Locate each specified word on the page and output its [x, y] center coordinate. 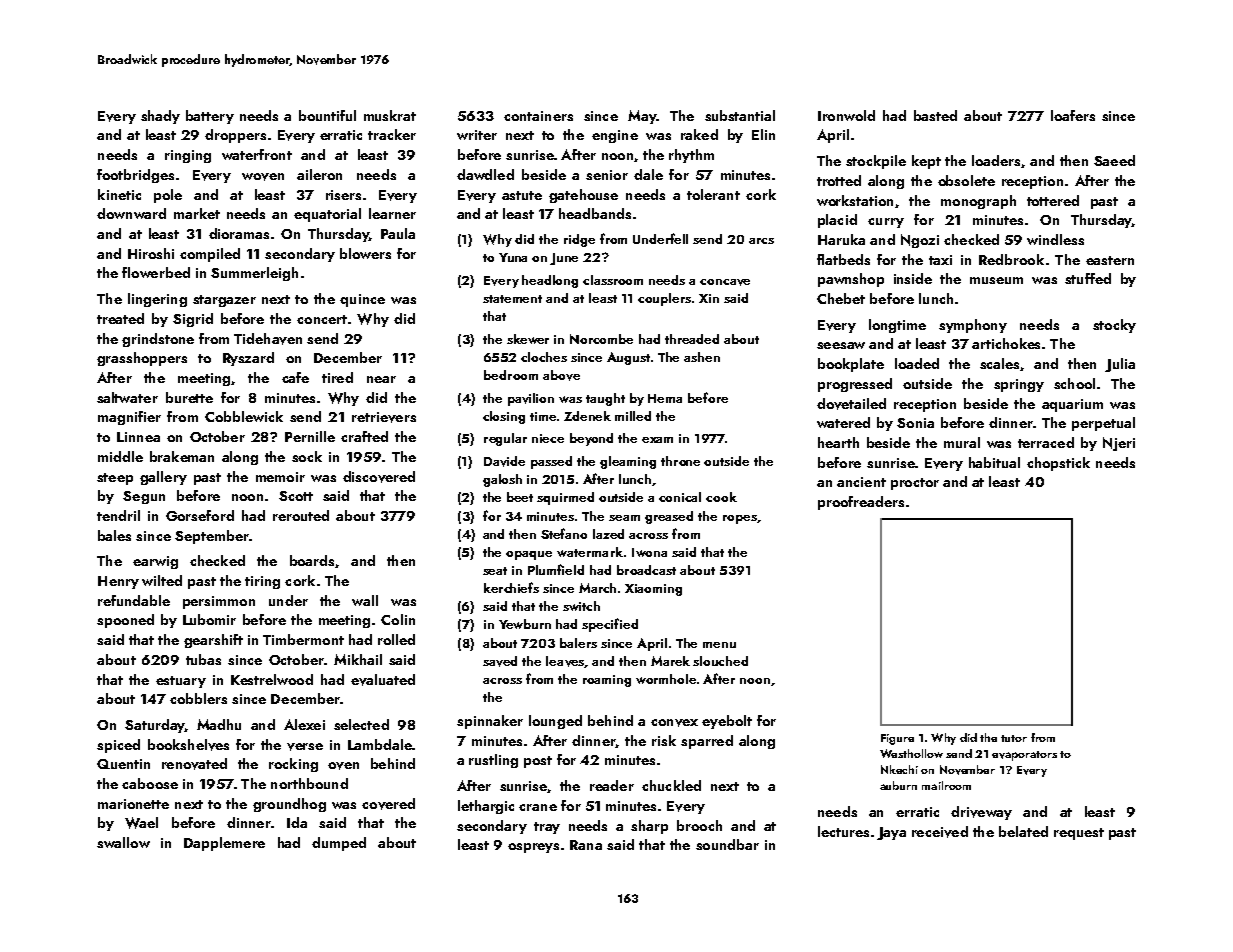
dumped [339, 844]
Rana [586, 845]
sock [307, 456]
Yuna [513, 257]
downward [131, 213]
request [1079, 834]
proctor [915, 484]
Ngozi [920, 241]
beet [520, 497]
